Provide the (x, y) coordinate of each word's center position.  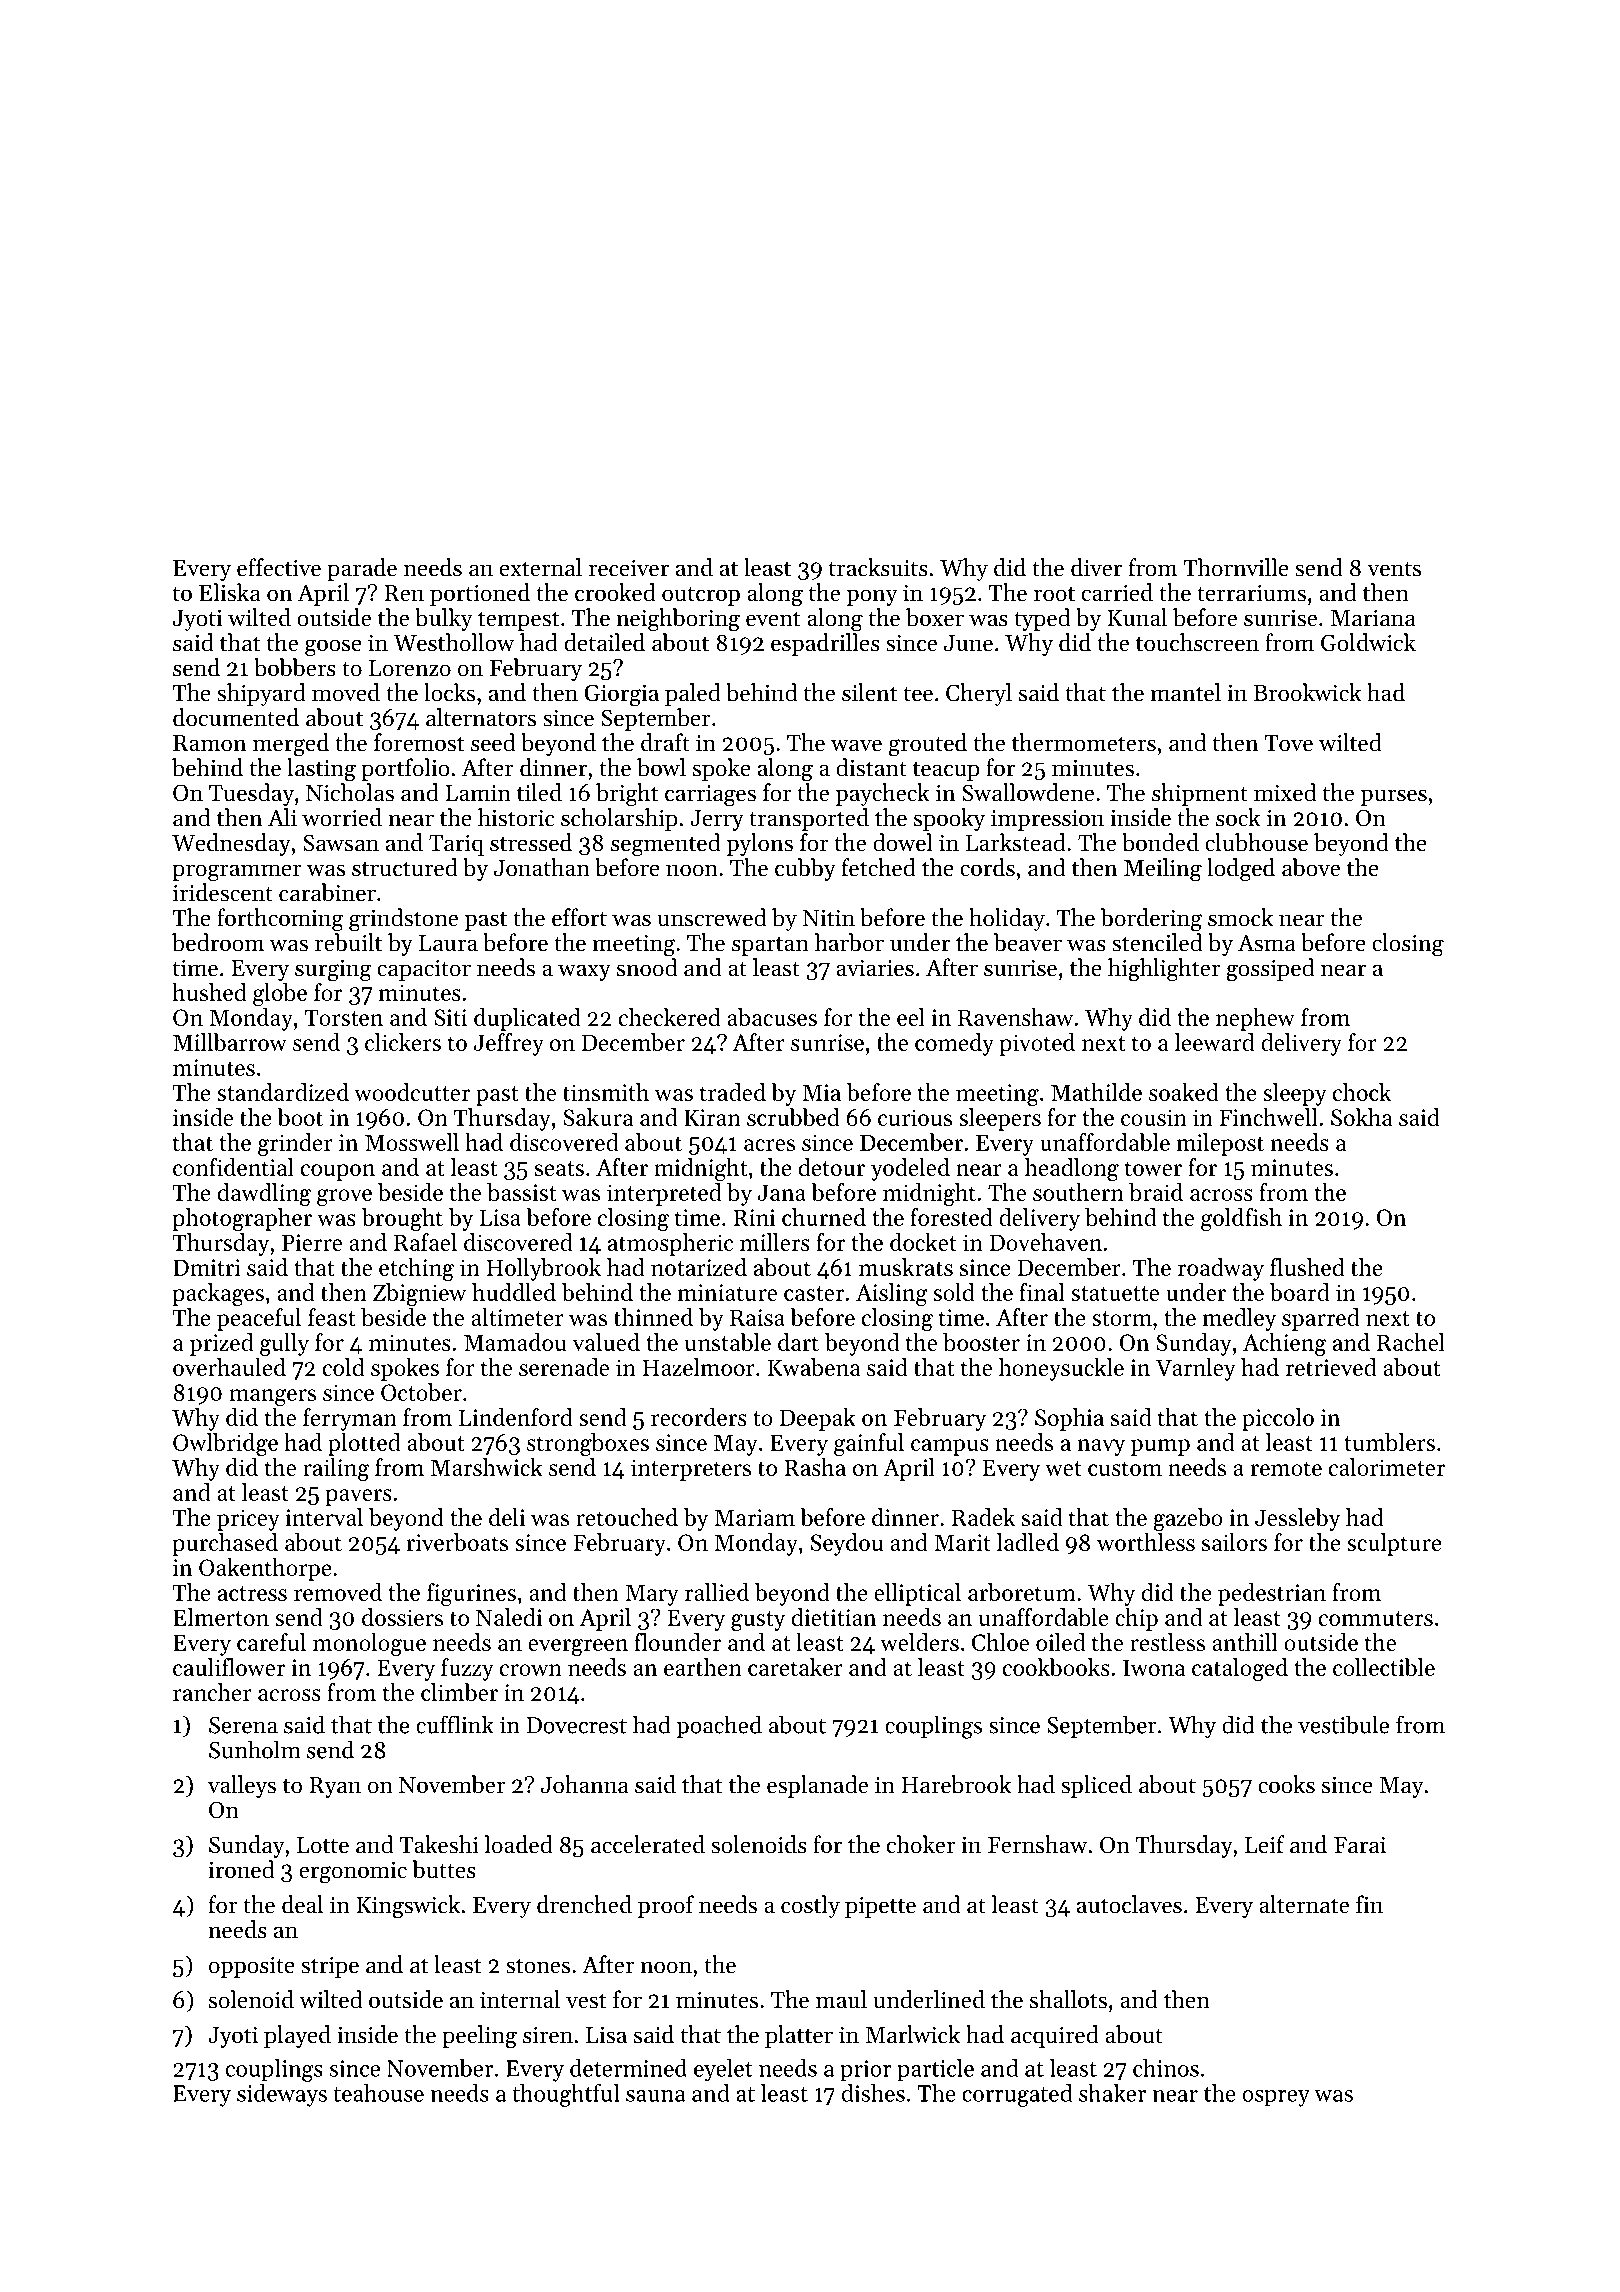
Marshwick (487, 1467)
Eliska (230, 592)
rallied (717, 1592)
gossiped (1270, 970)
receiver (629, 568)
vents (1394, 569)
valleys (242, 1786)
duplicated (527, 1019)
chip (1136, 1619)
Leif (1265, 1844)
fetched (879, 867)
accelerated (648, 1844)
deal (302, 1904)
